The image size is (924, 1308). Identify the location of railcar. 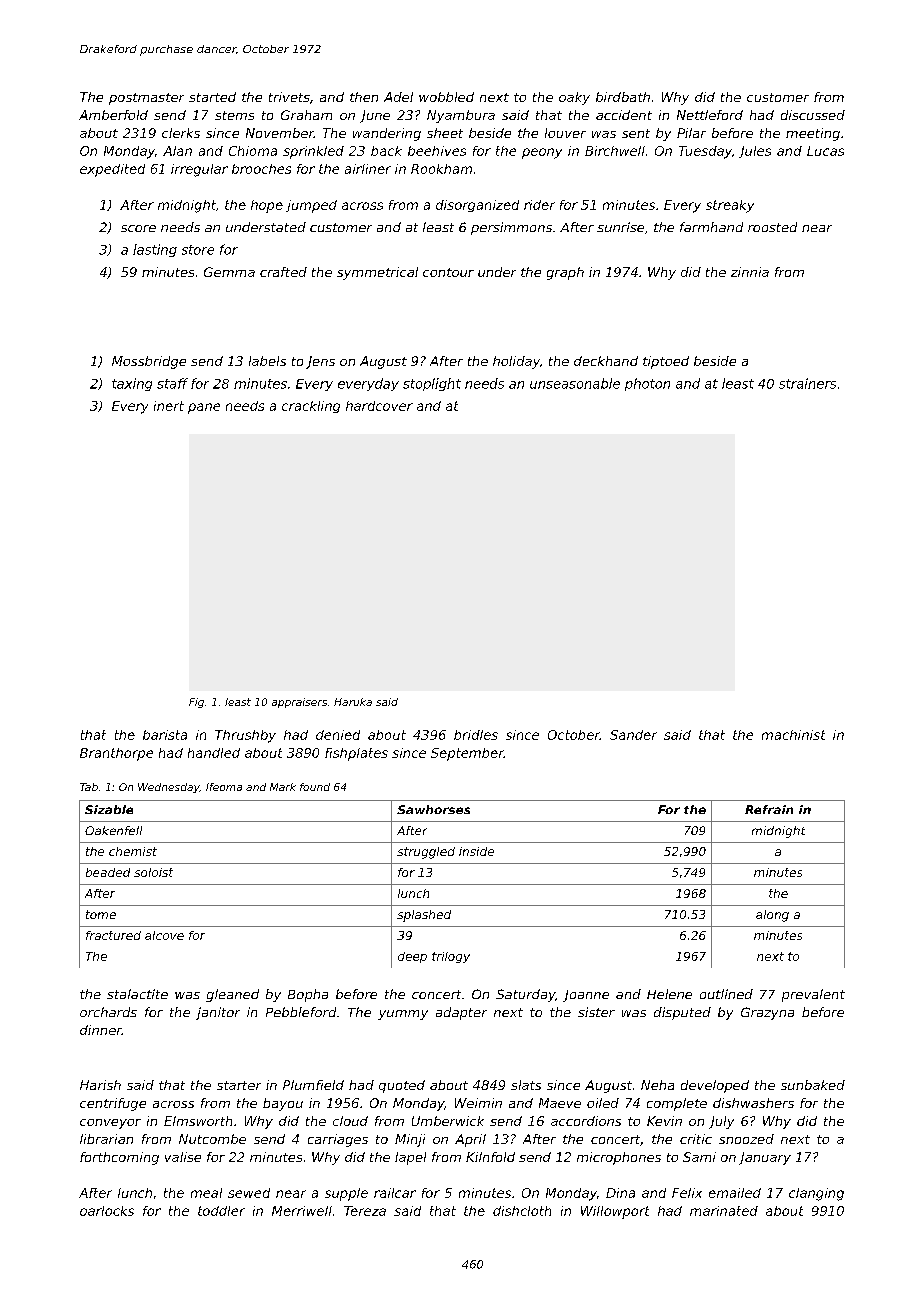
(395, 1193).
